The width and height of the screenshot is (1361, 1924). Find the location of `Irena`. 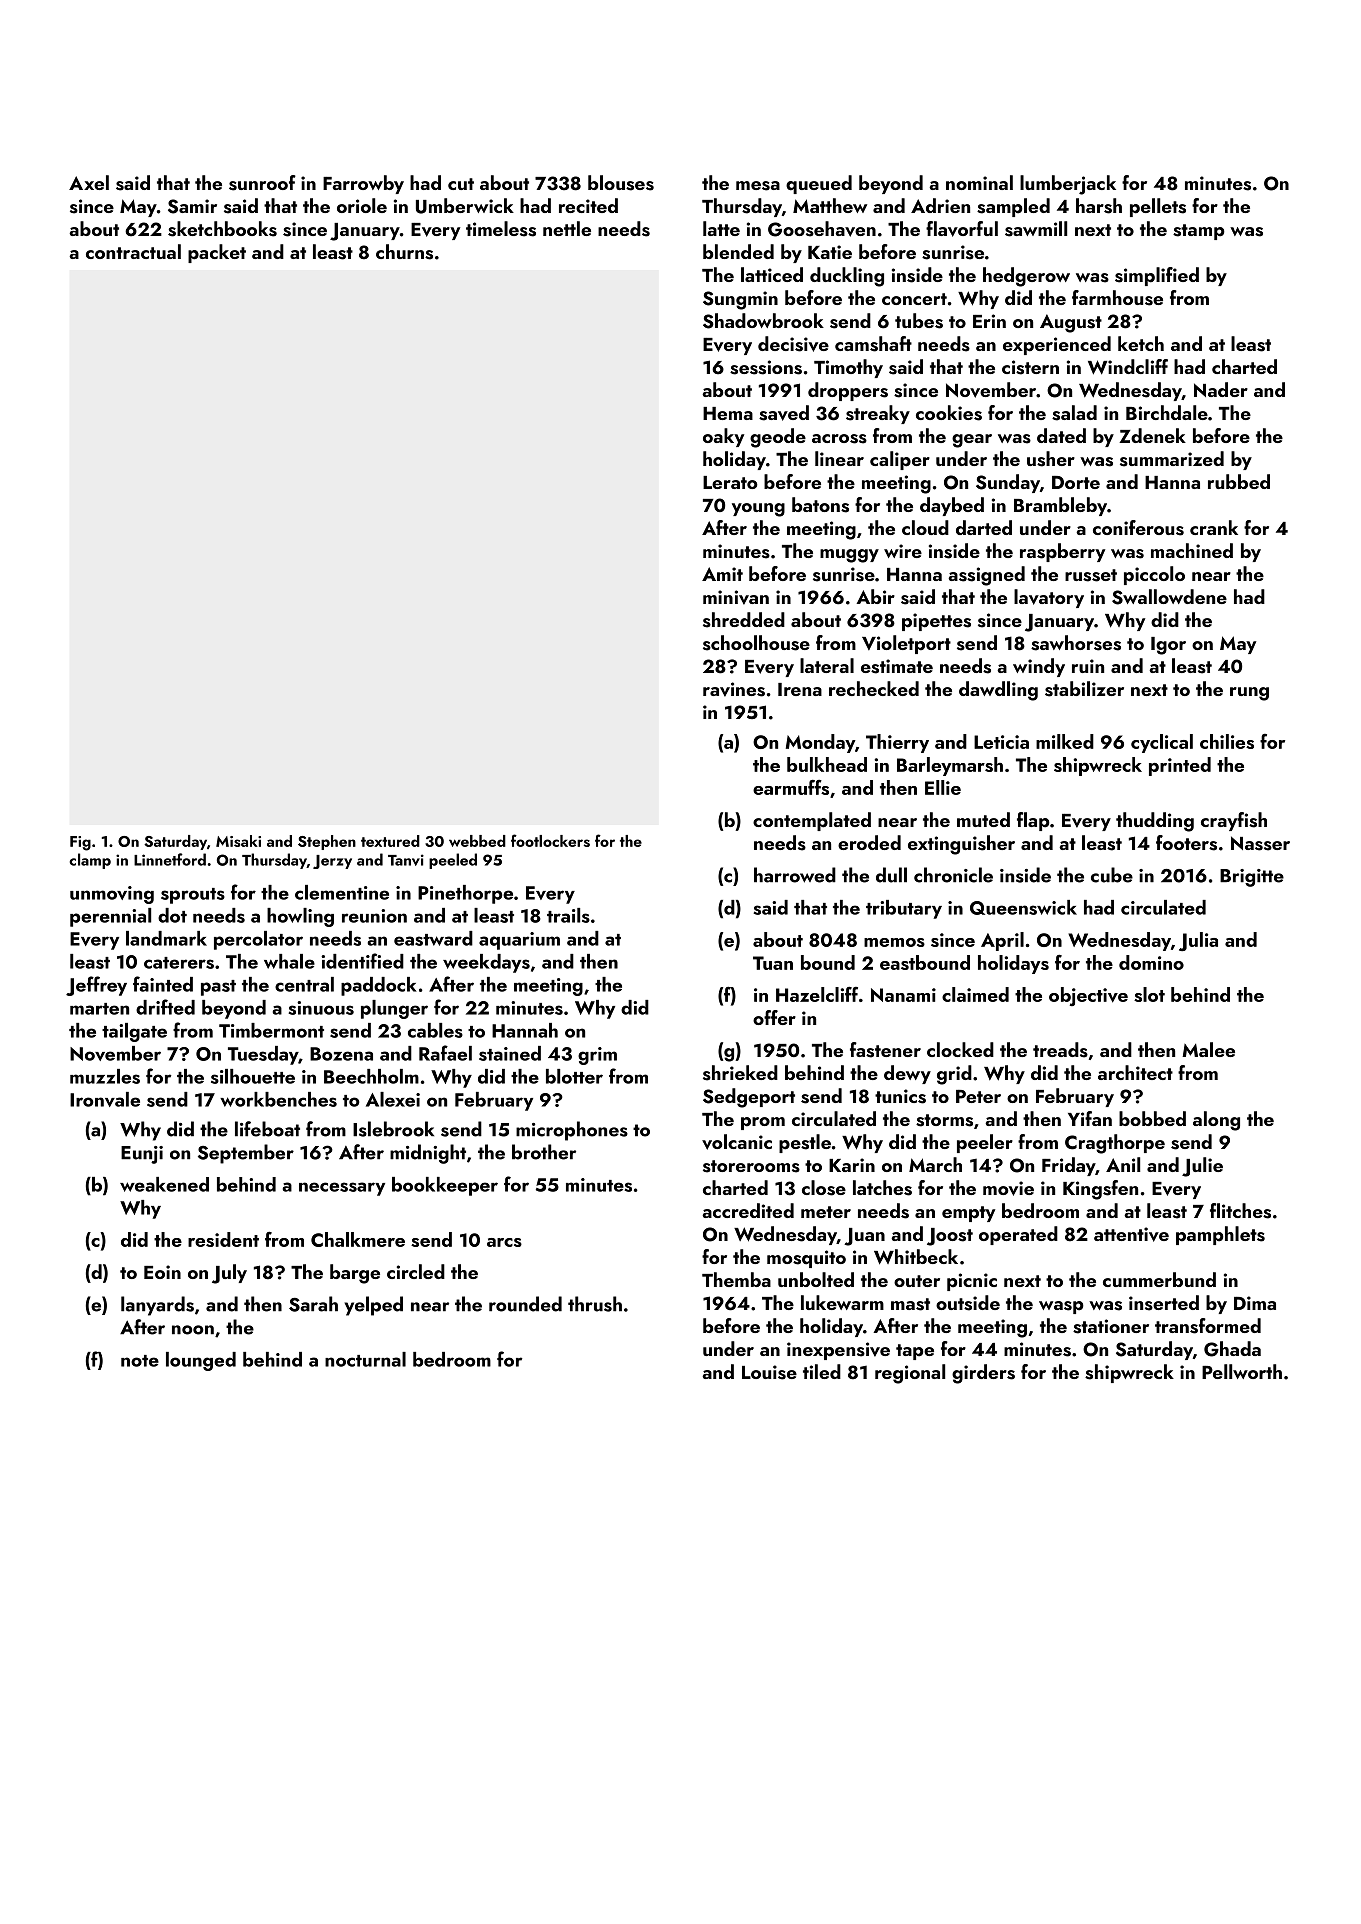

Irena is located at coordinates (800, 689).
